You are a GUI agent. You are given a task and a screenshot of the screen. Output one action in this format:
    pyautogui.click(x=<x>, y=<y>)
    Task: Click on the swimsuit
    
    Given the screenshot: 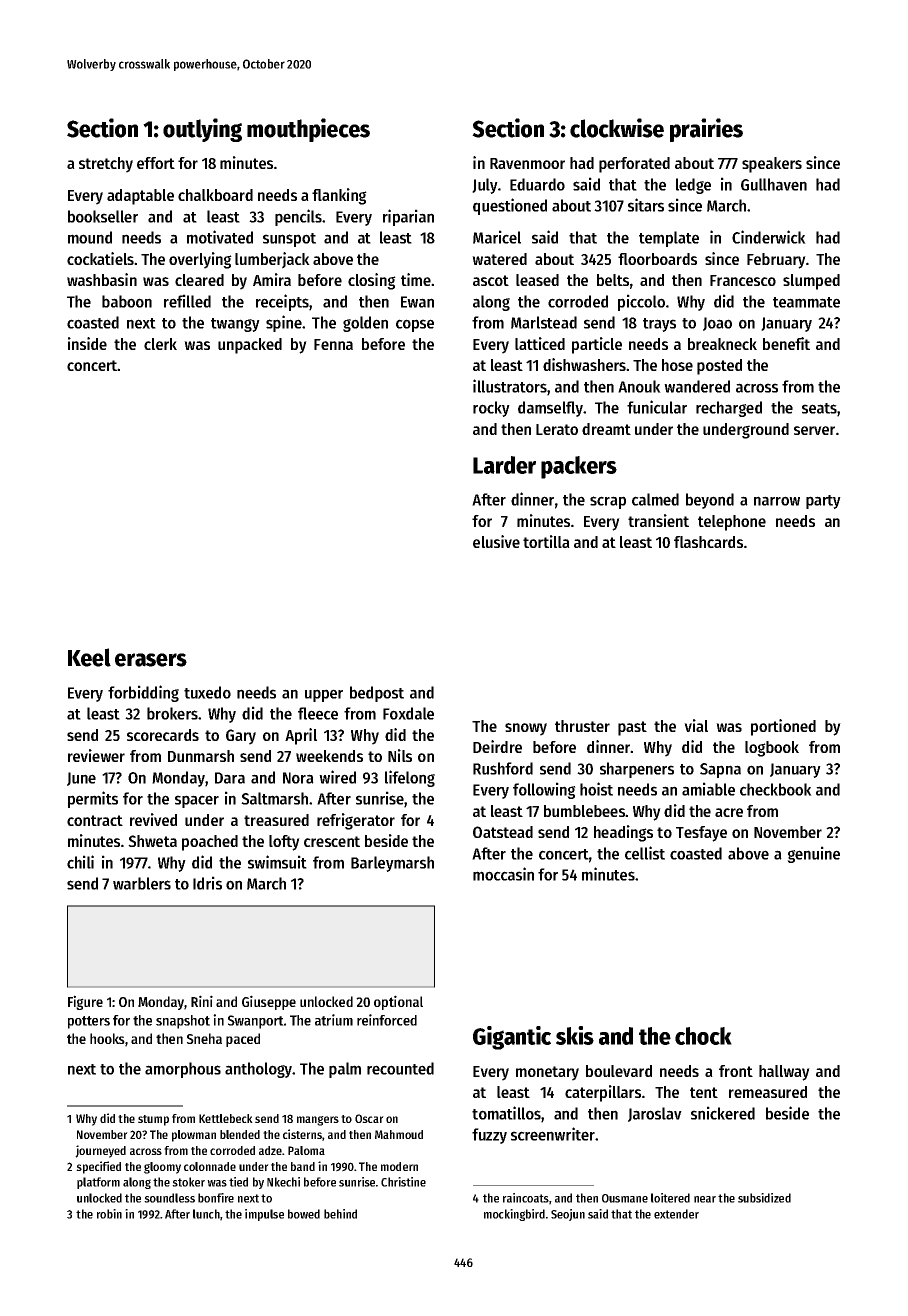 What is the action you would take?
    pyautogui.click(x=277, y=862)
